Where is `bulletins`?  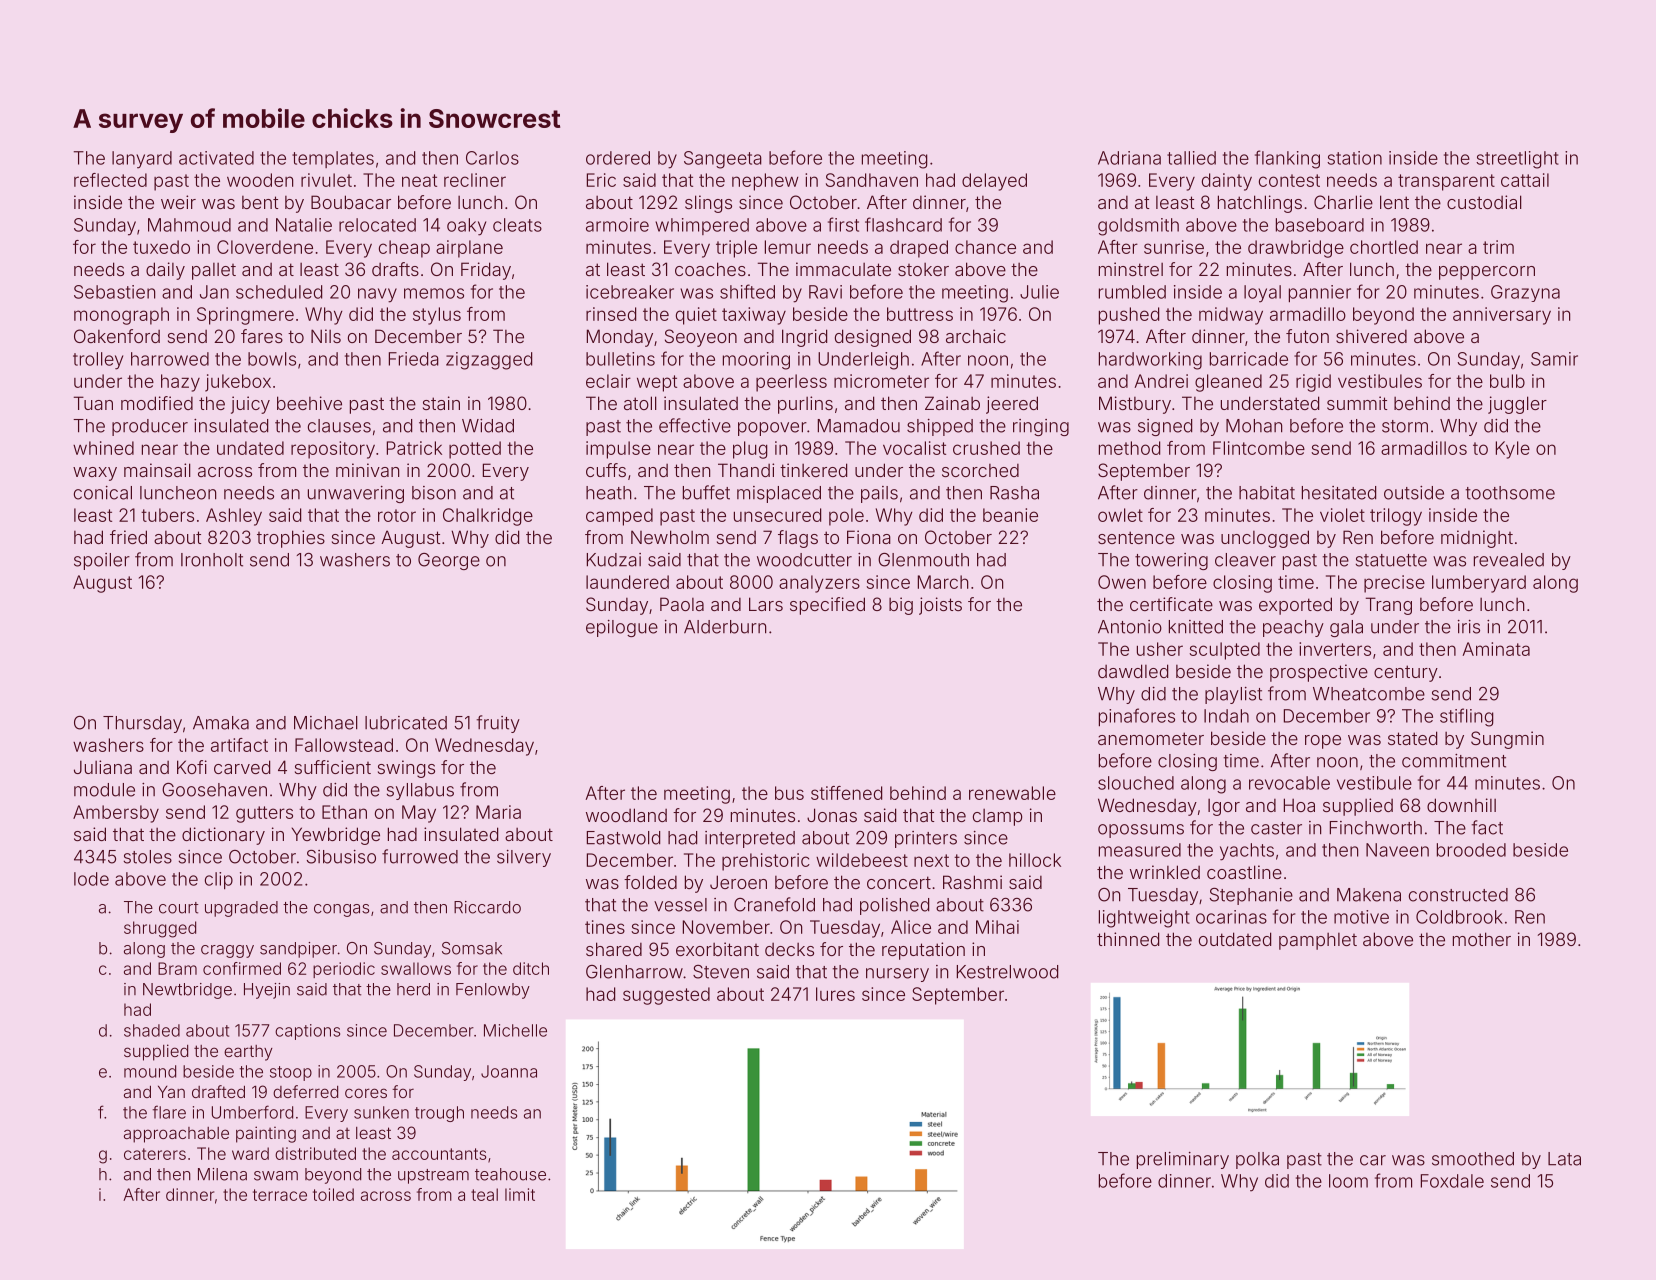
bulletins is located at coordinates (620, 359).
